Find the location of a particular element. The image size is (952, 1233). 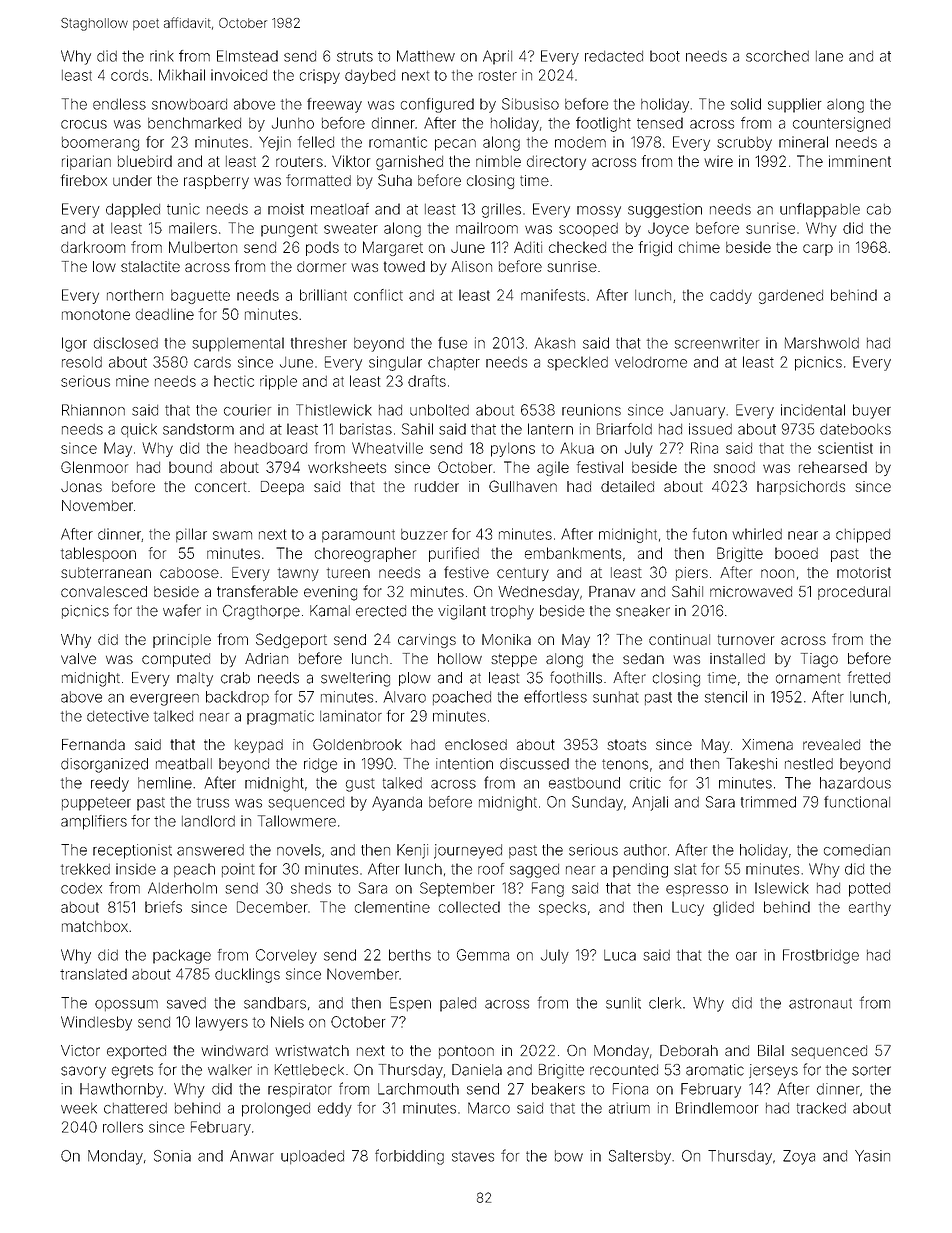

lane is located at coordinates (829, 56).
